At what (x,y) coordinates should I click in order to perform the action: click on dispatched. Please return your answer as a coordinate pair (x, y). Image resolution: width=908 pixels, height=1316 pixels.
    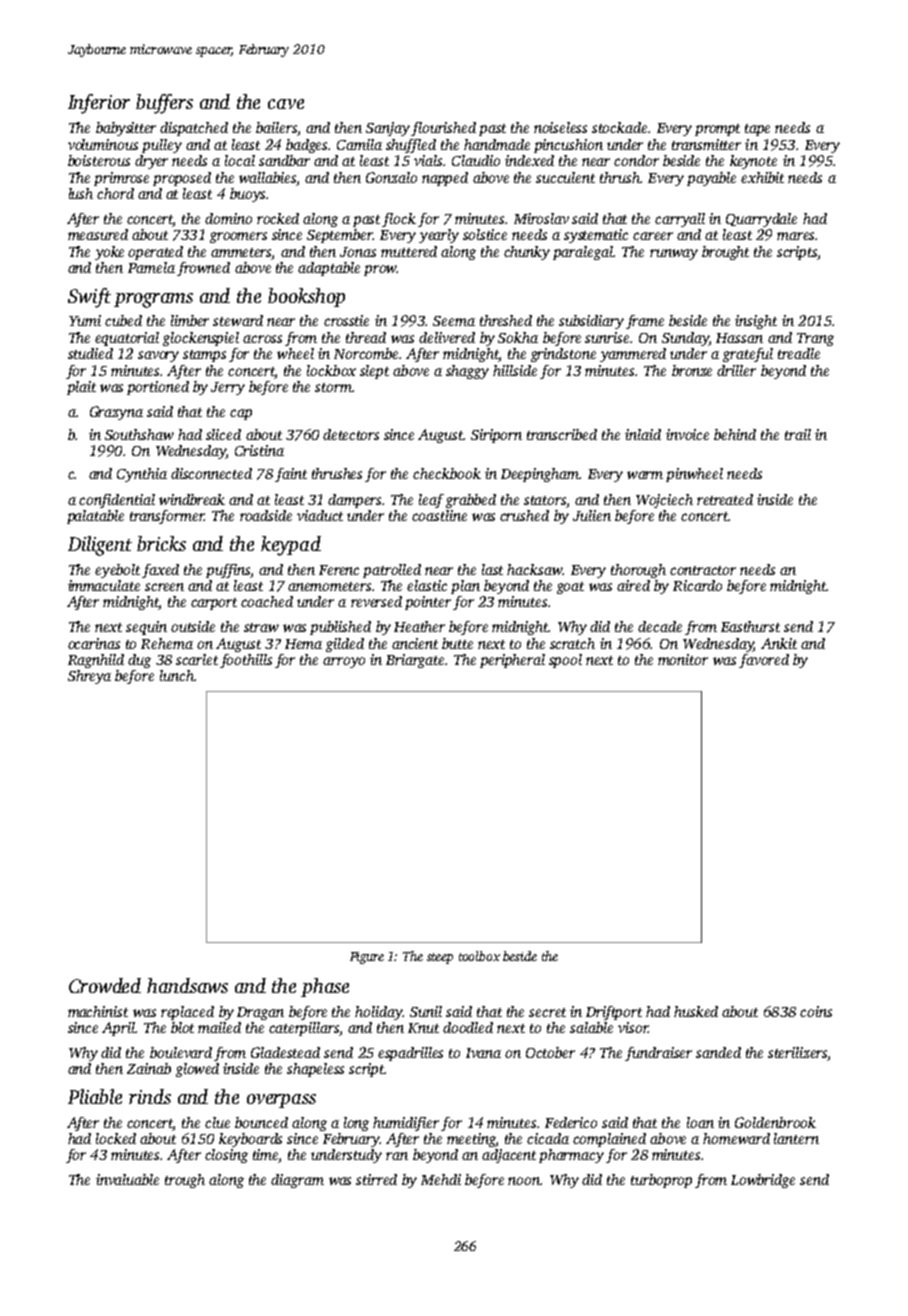
    Looking at the image, I should click on (194, 129).
